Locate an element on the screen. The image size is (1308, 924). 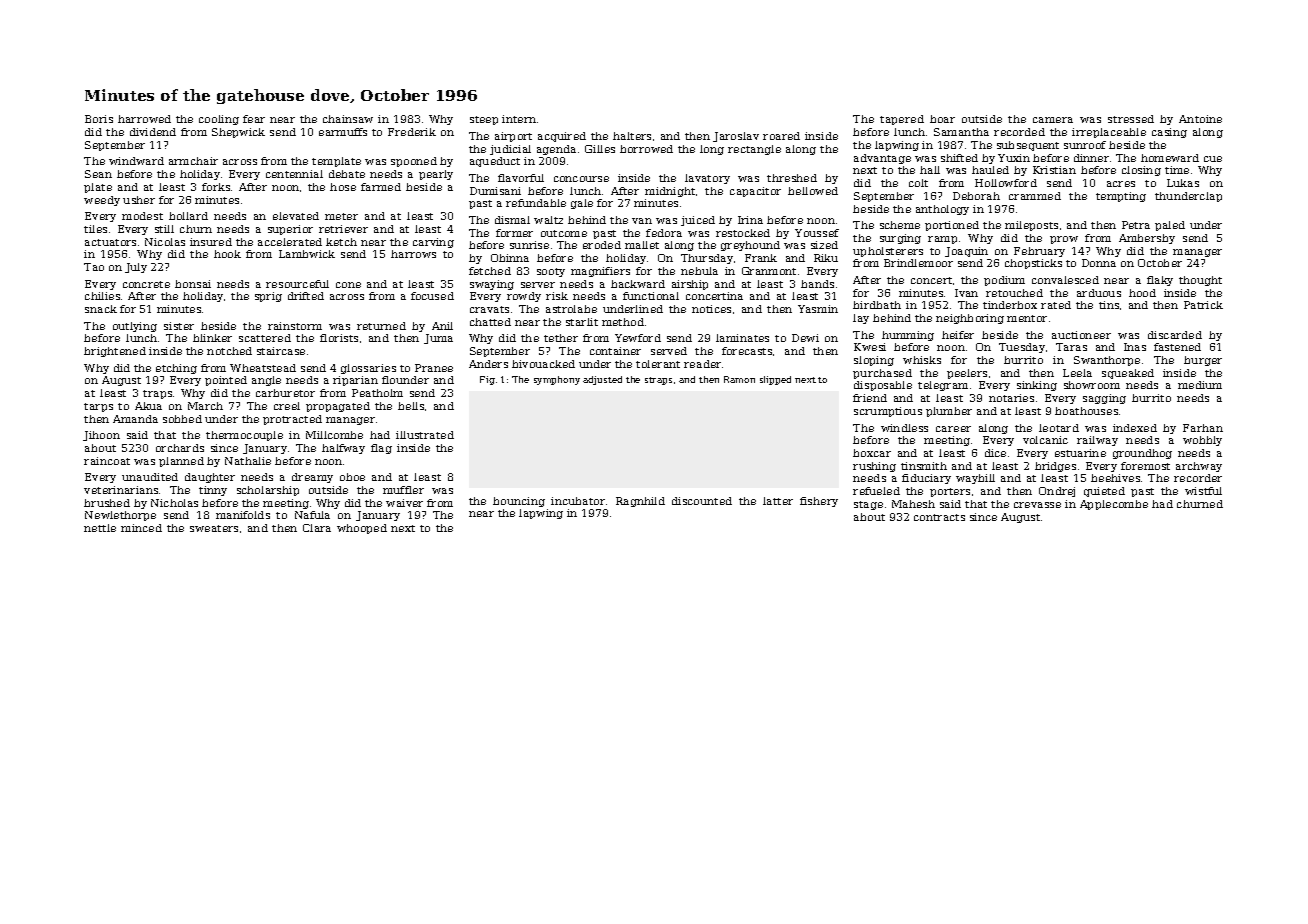
airport is located at coordinates (513, 137).
